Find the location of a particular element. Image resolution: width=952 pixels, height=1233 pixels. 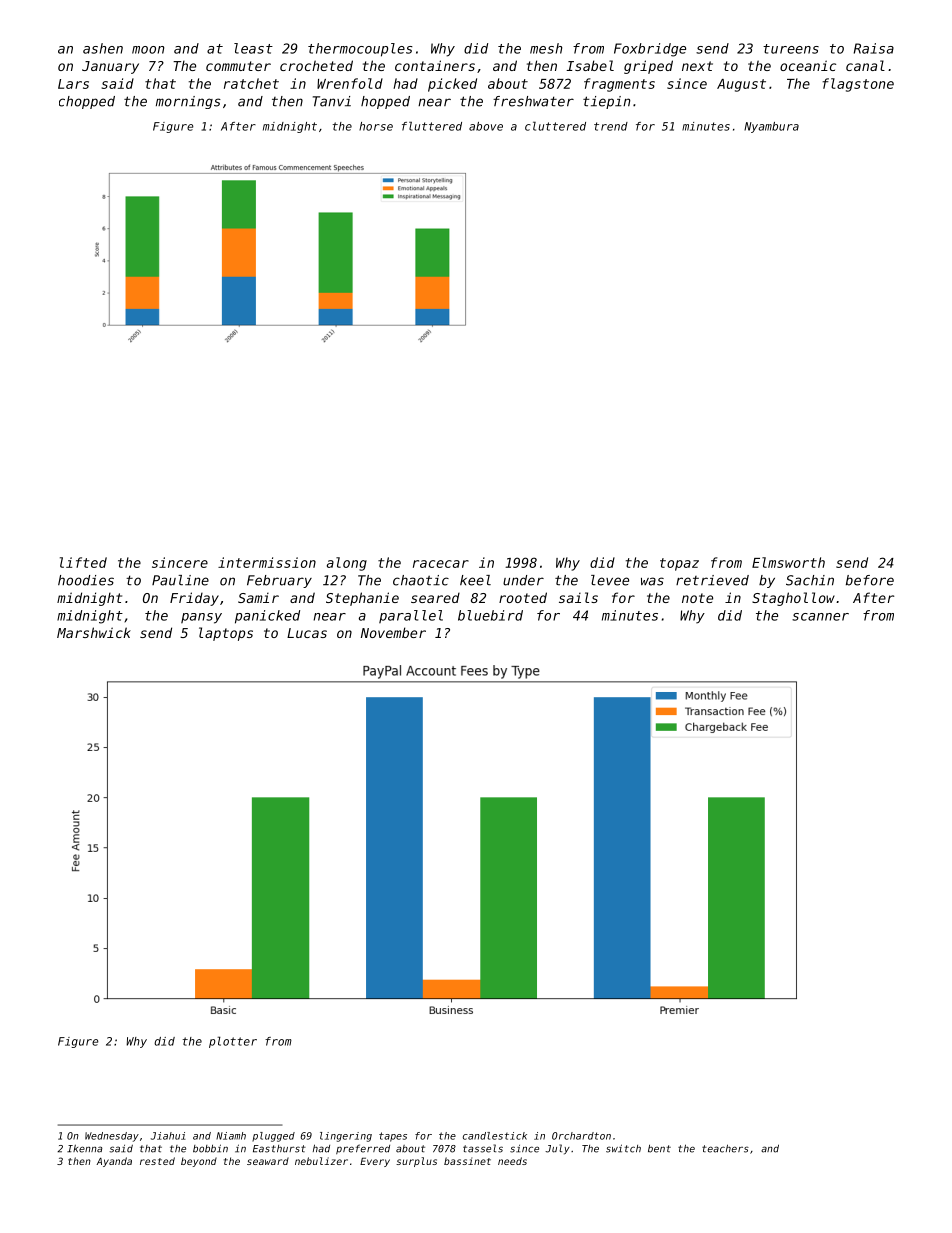

picked is located at coordinates (452, 85).
